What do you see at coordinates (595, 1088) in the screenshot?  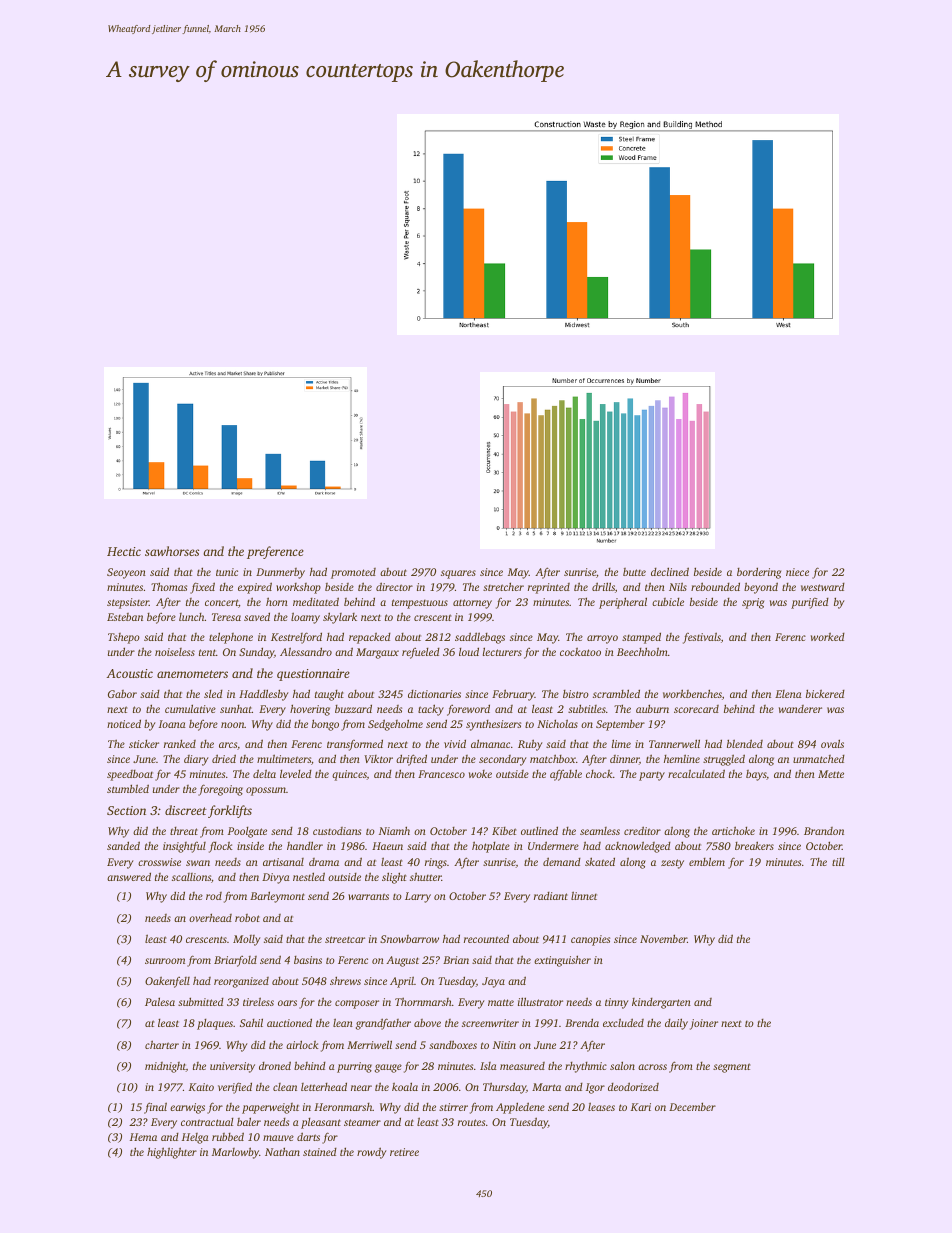 I see `Igor` at bounding box center [595, 1088].
